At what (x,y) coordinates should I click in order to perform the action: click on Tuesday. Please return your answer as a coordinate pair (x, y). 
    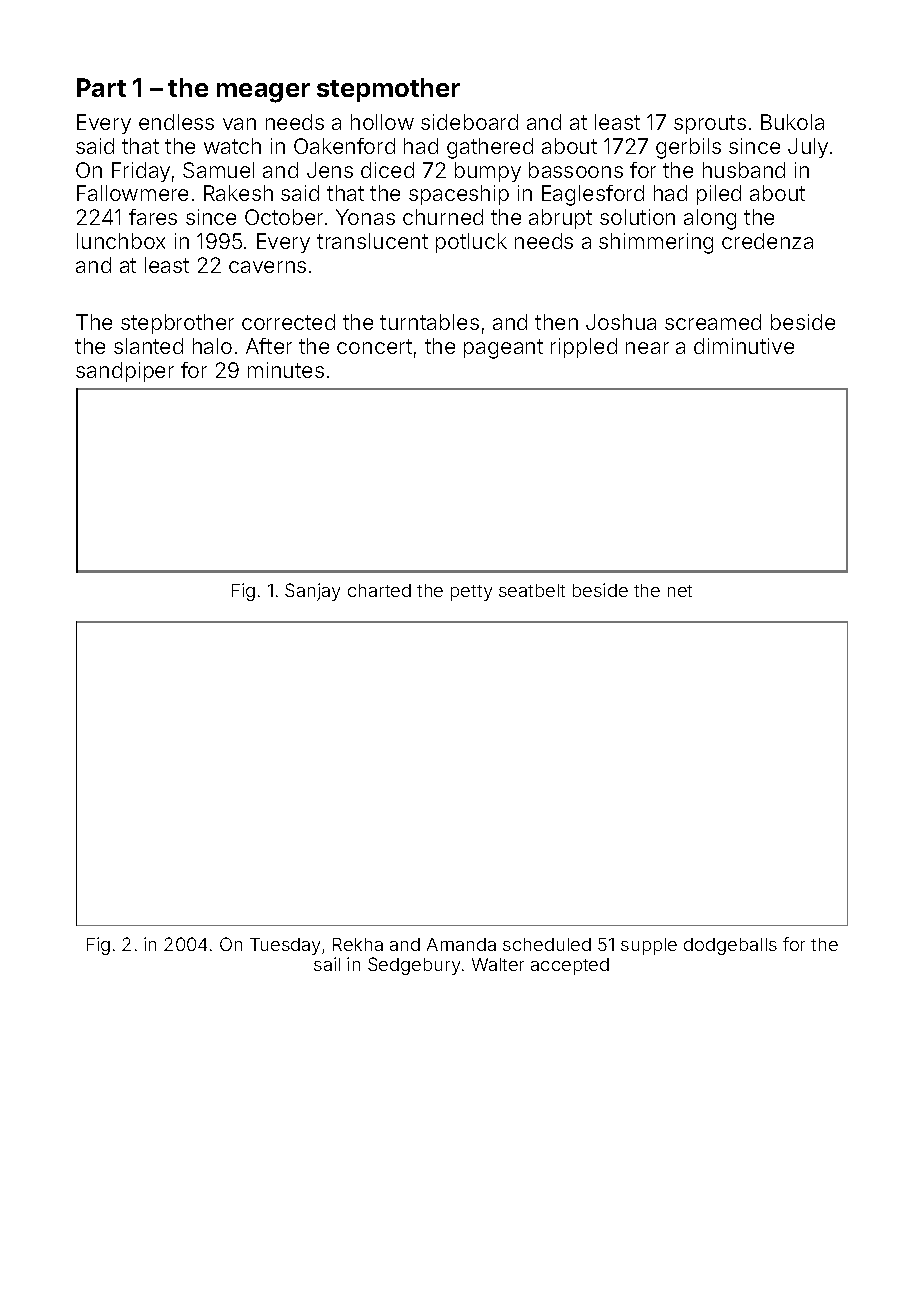
    Looking at the image, I should click on (285, 946).
